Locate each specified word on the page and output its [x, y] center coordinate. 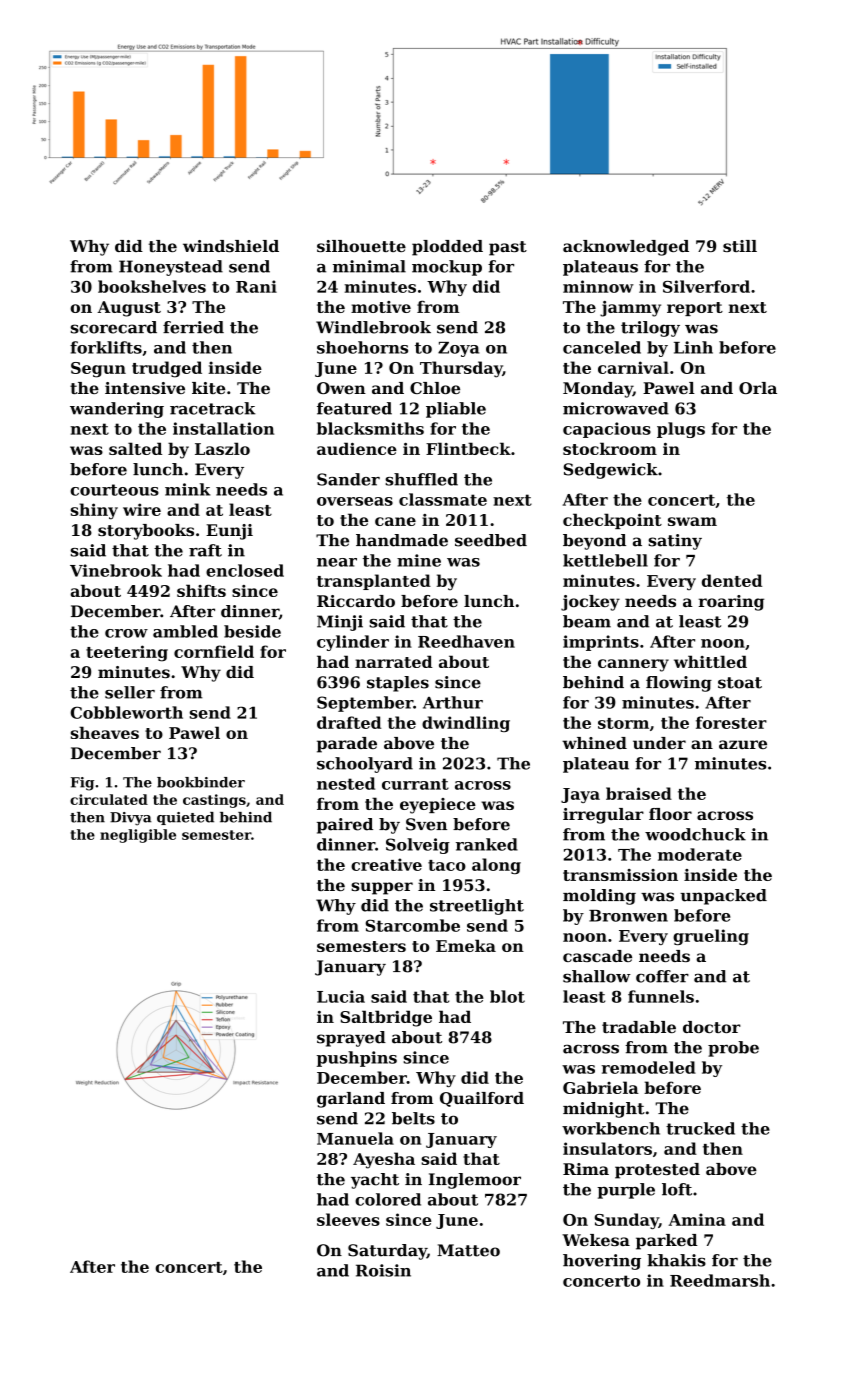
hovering [602, 1262]
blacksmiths [370, 428]
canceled [602, 347]
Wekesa [596, 1240]
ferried [193, 327]
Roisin [383, 1270]
